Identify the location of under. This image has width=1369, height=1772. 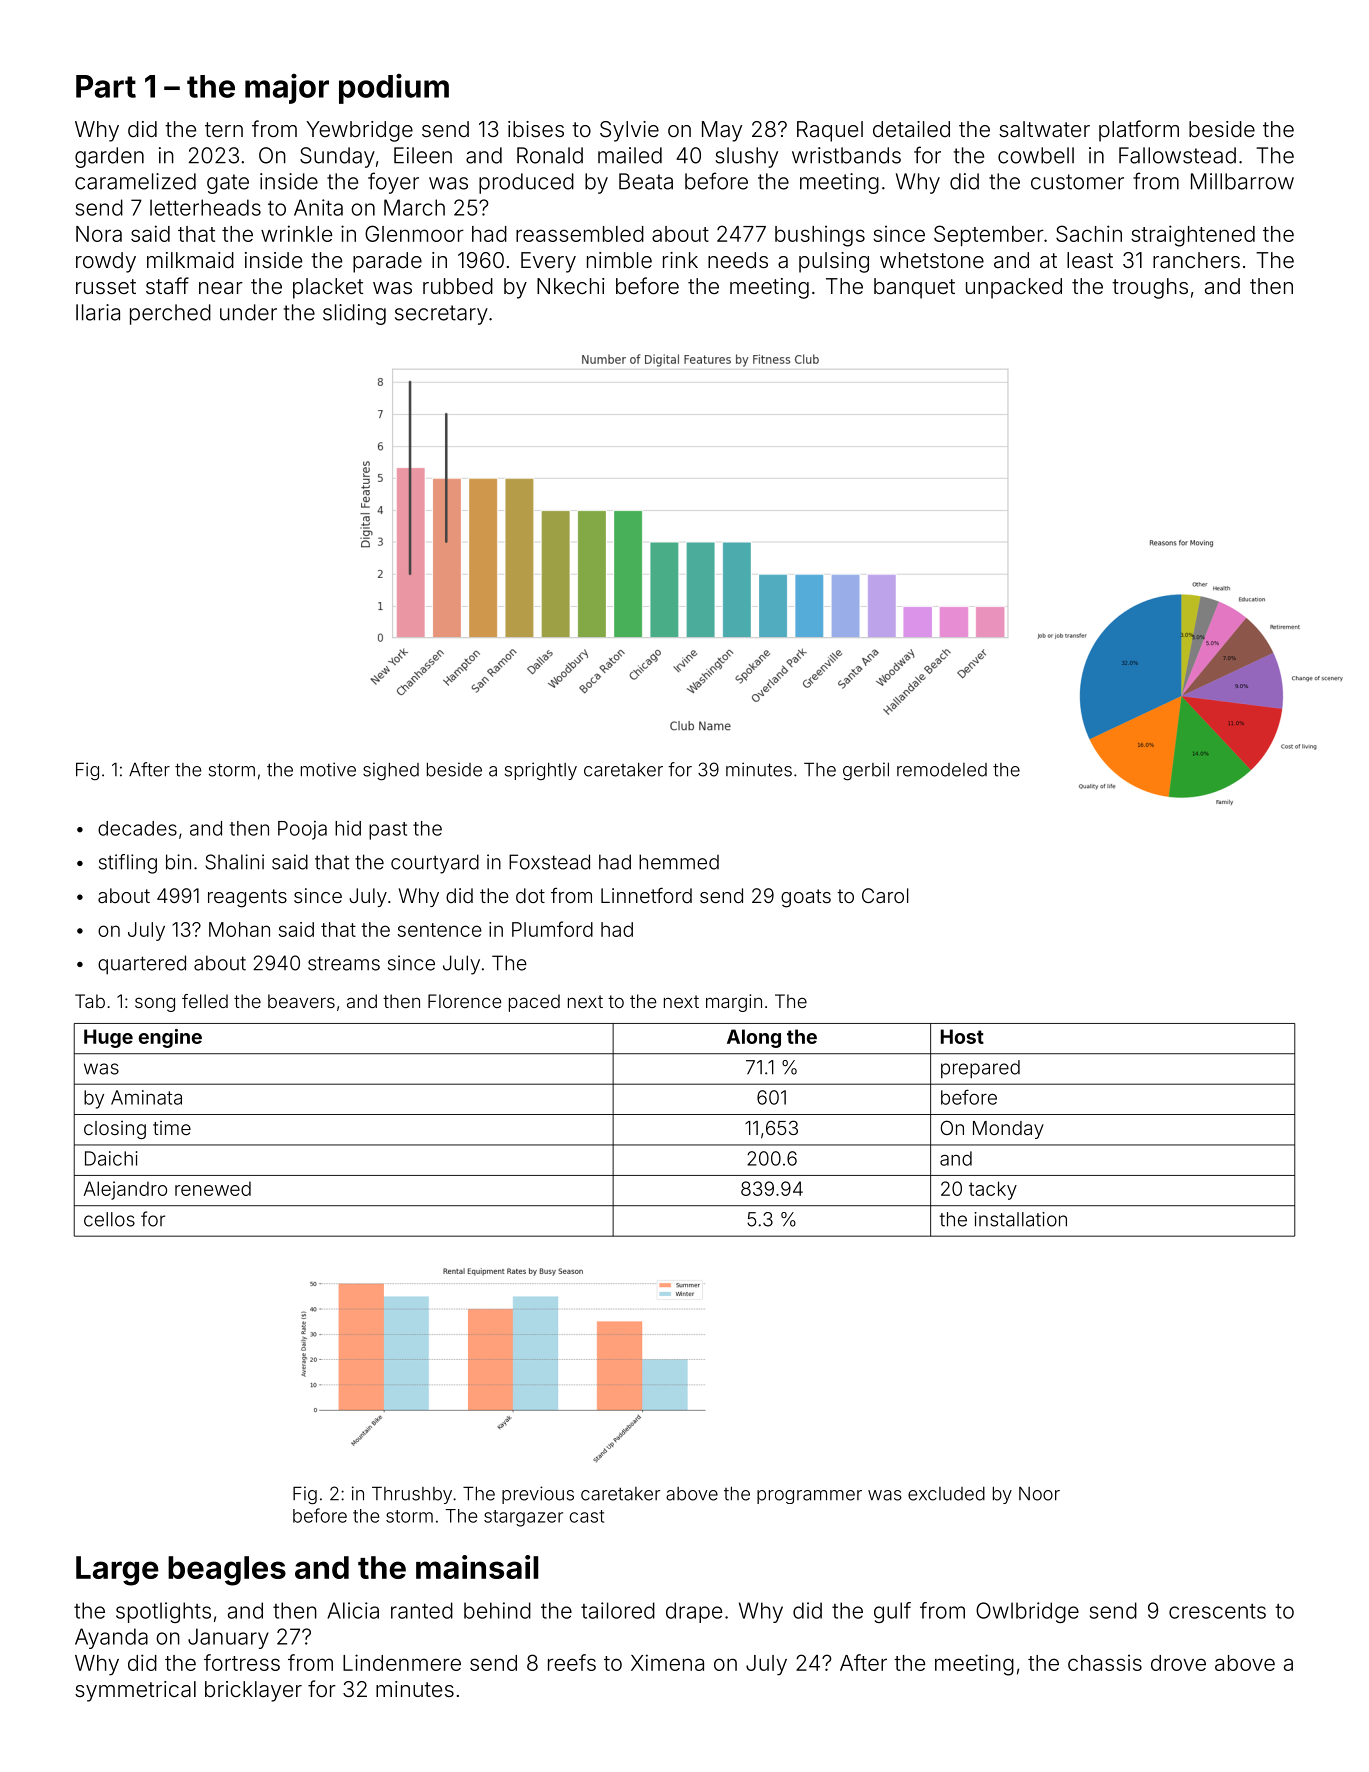
(248, 312).
